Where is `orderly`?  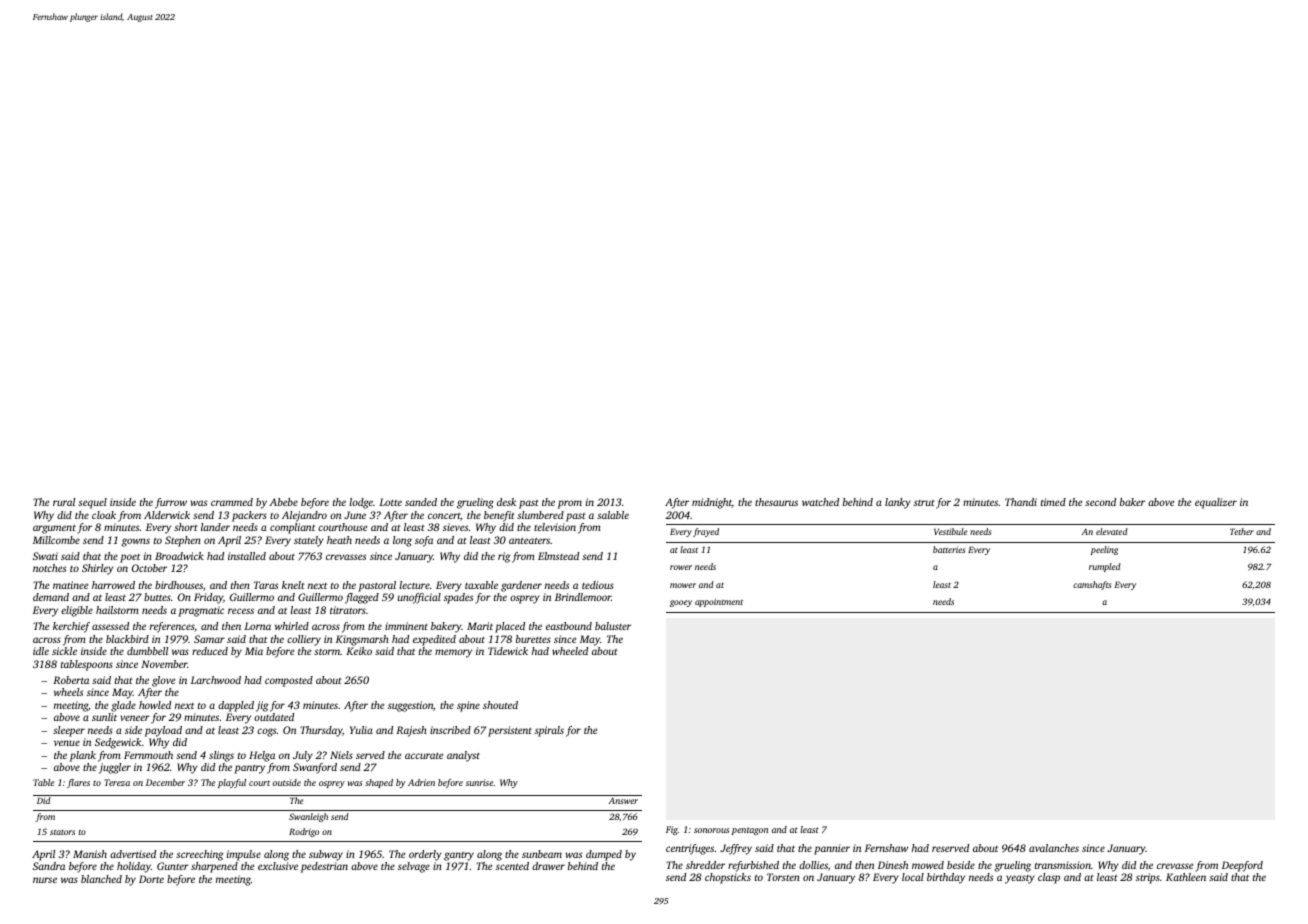 orderly is located at coordinates (425, 855).
